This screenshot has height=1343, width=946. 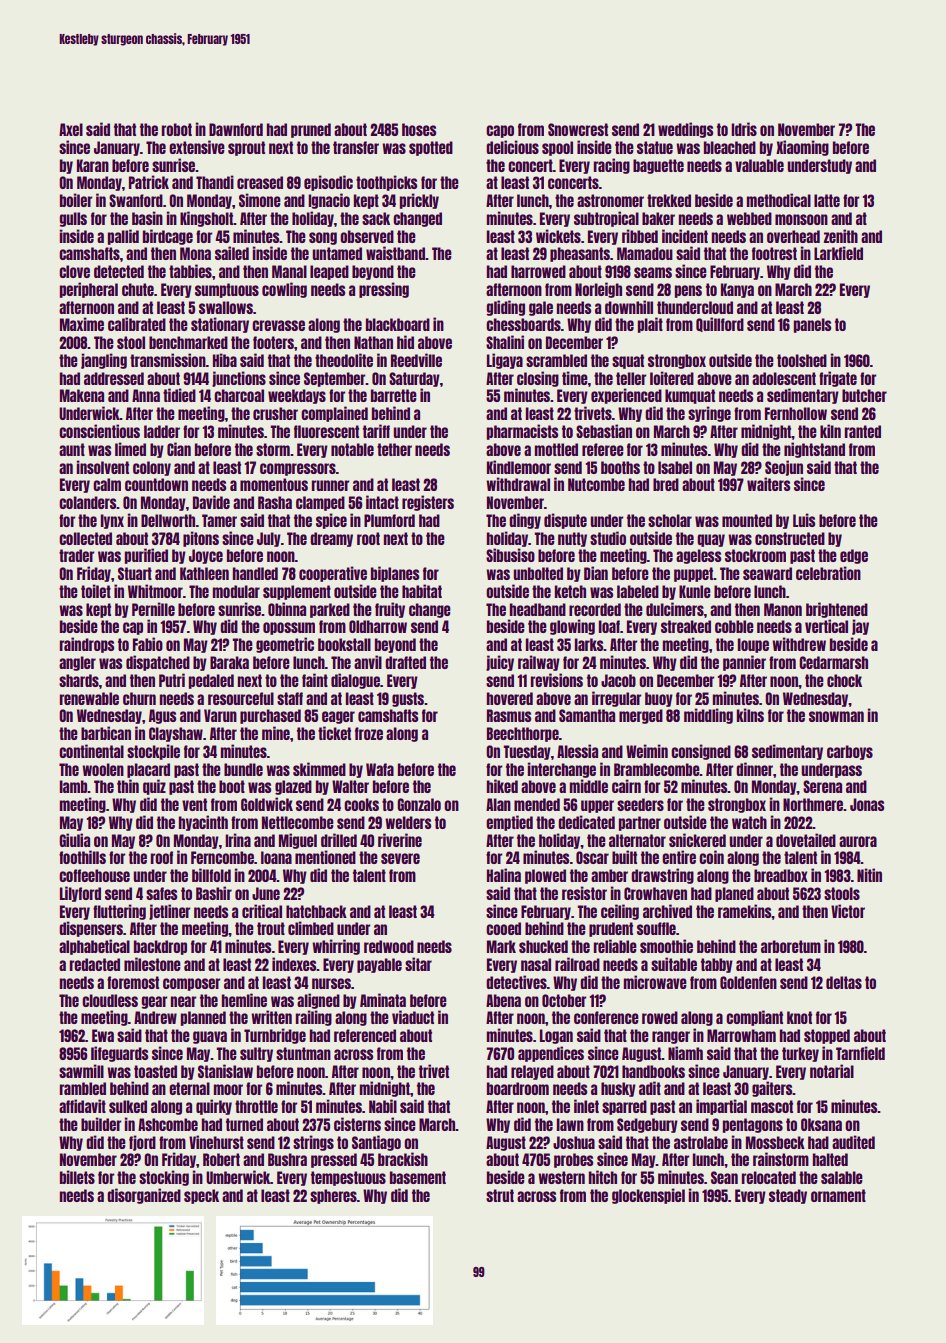 I want to click on renewable, so click(x=89, y=698).
